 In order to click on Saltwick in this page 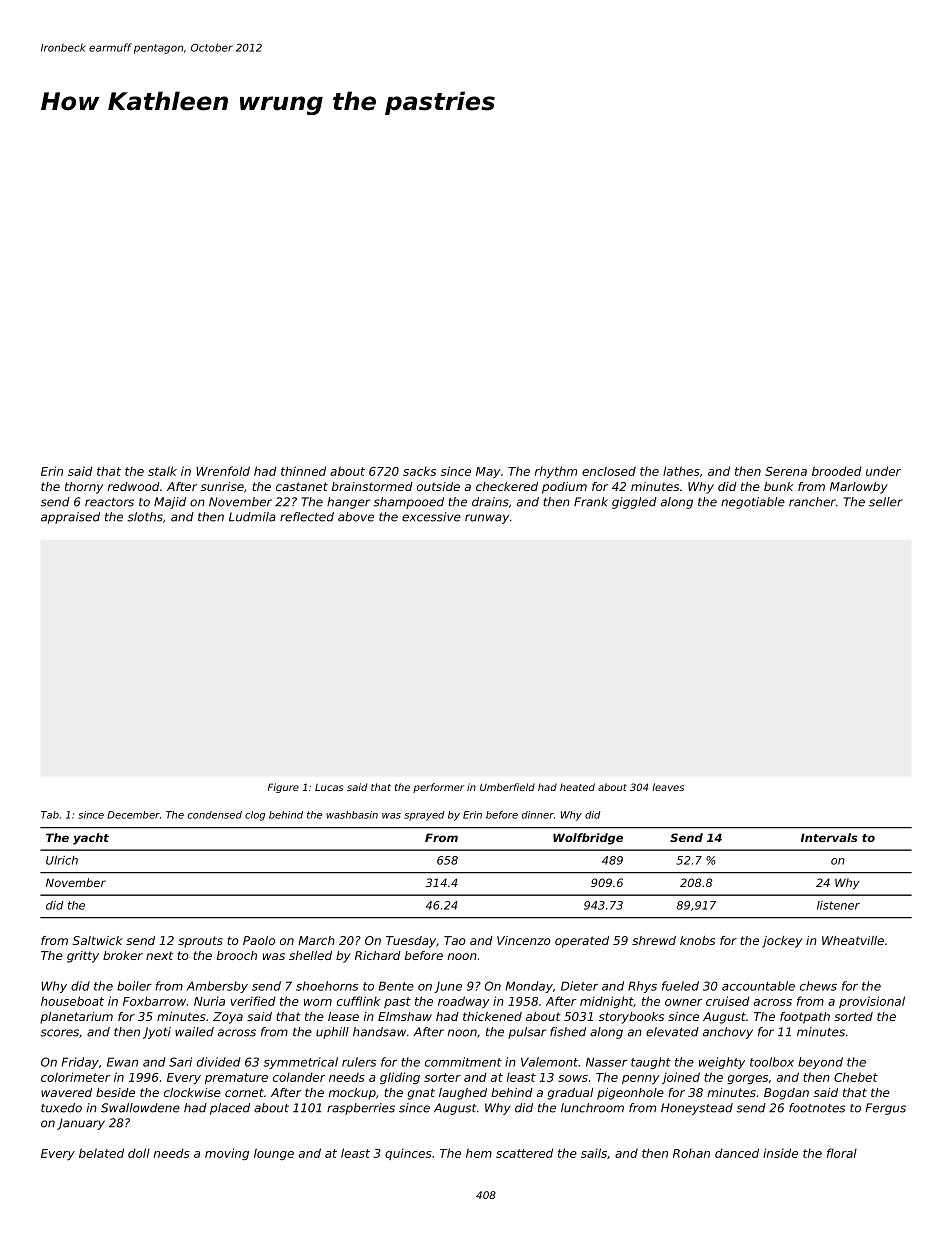, I will do `click(98, 940)`.
